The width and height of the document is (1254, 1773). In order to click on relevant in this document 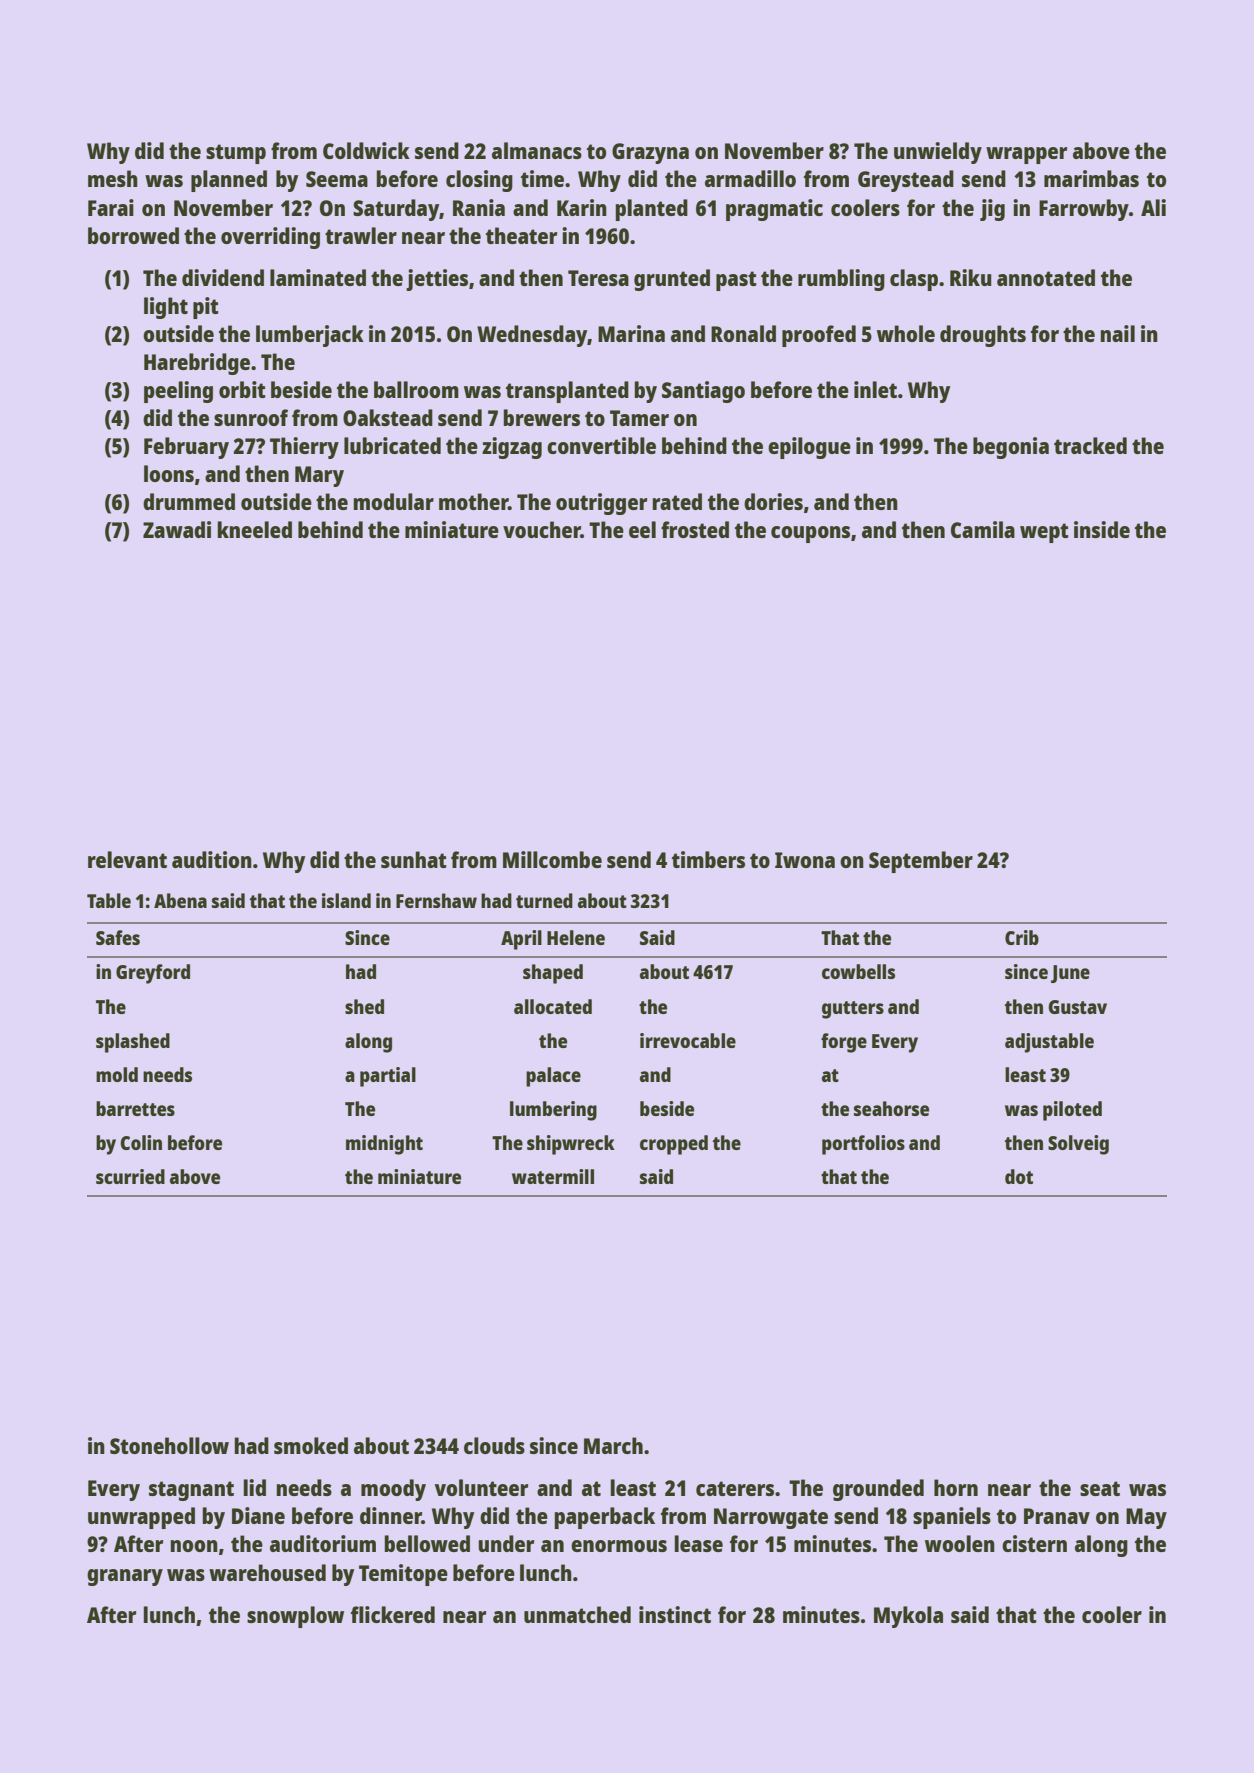, I will do `click(127, 859)`.
